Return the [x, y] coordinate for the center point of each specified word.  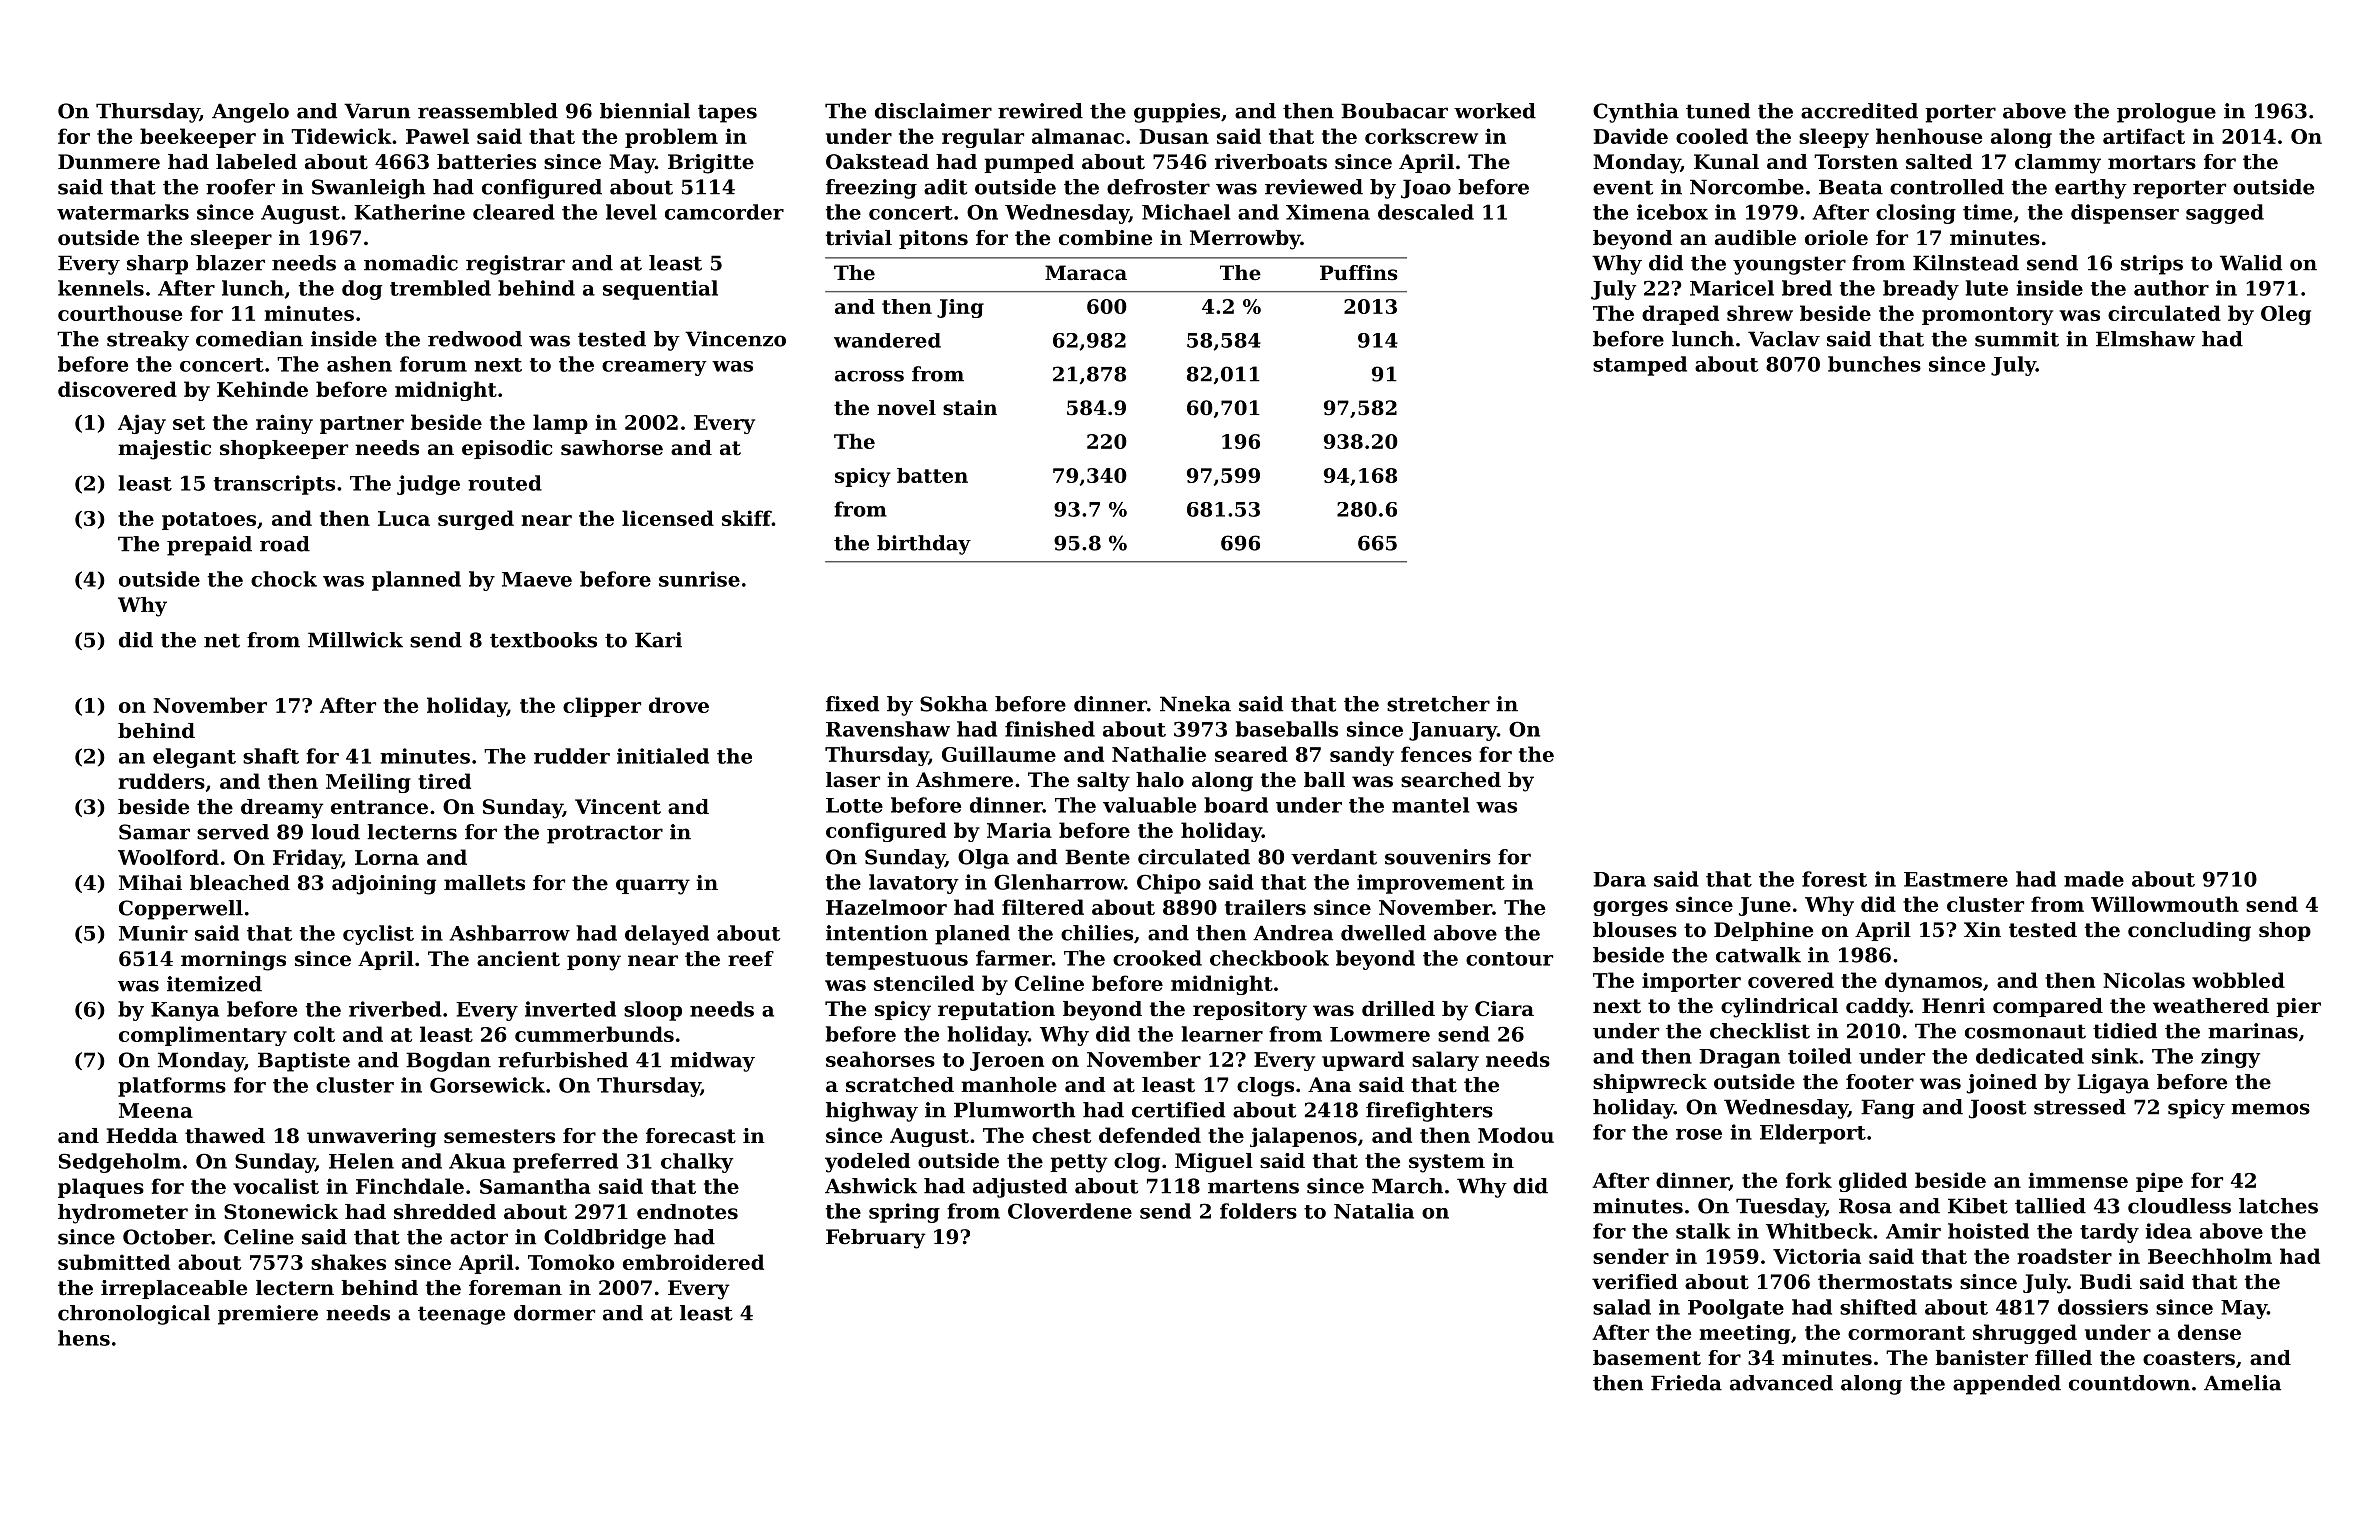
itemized [214, 984]
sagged [2225, 214]
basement [1647, 1358]
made [2094, 879]
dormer [554, 1313]
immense [2078, 1180]
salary [1445, 1061]
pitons [933, 239]
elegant [194, 758]
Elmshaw [2145, 339]
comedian [249, 339]
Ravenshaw [888, 729]
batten [932, 475]
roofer [240, 187]
